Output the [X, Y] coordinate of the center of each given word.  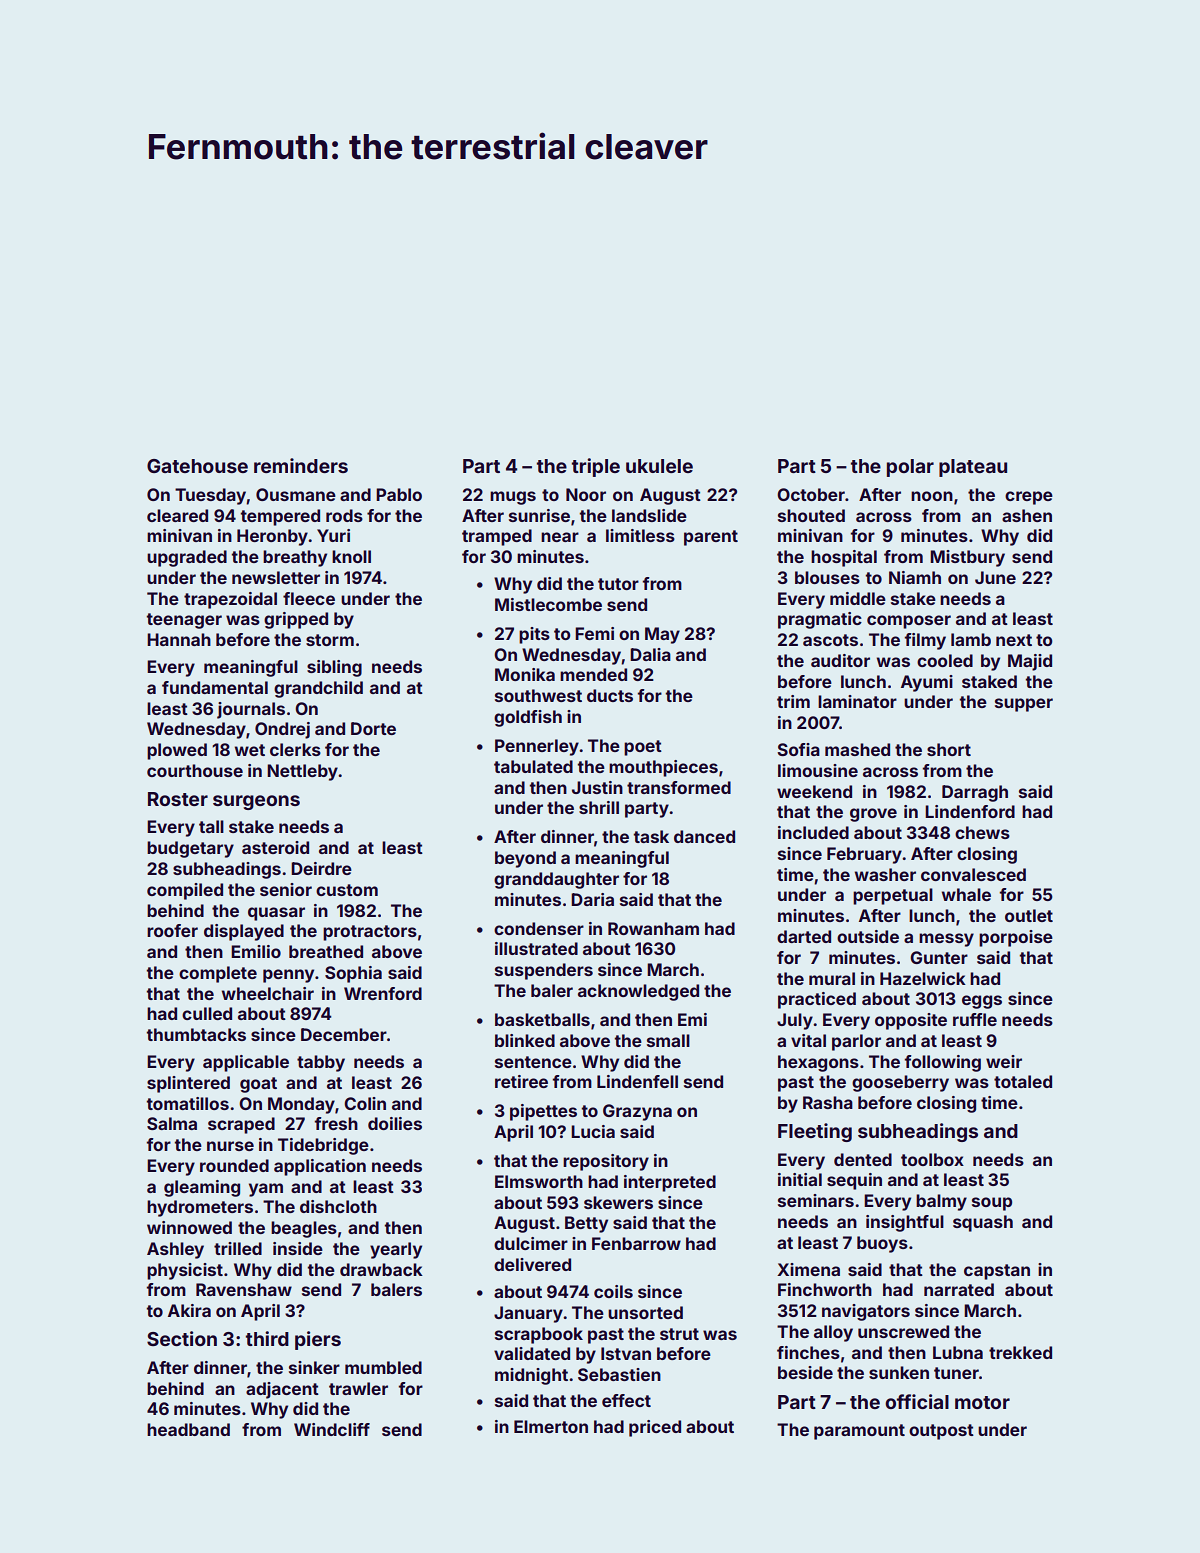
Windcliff [332, 1429]
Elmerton [551, 1426]
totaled [1023, 1081]
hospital [844, 558]
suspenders [544, 971]
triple [596, 467]
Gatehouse [197, 466]
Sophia [353, 974]
